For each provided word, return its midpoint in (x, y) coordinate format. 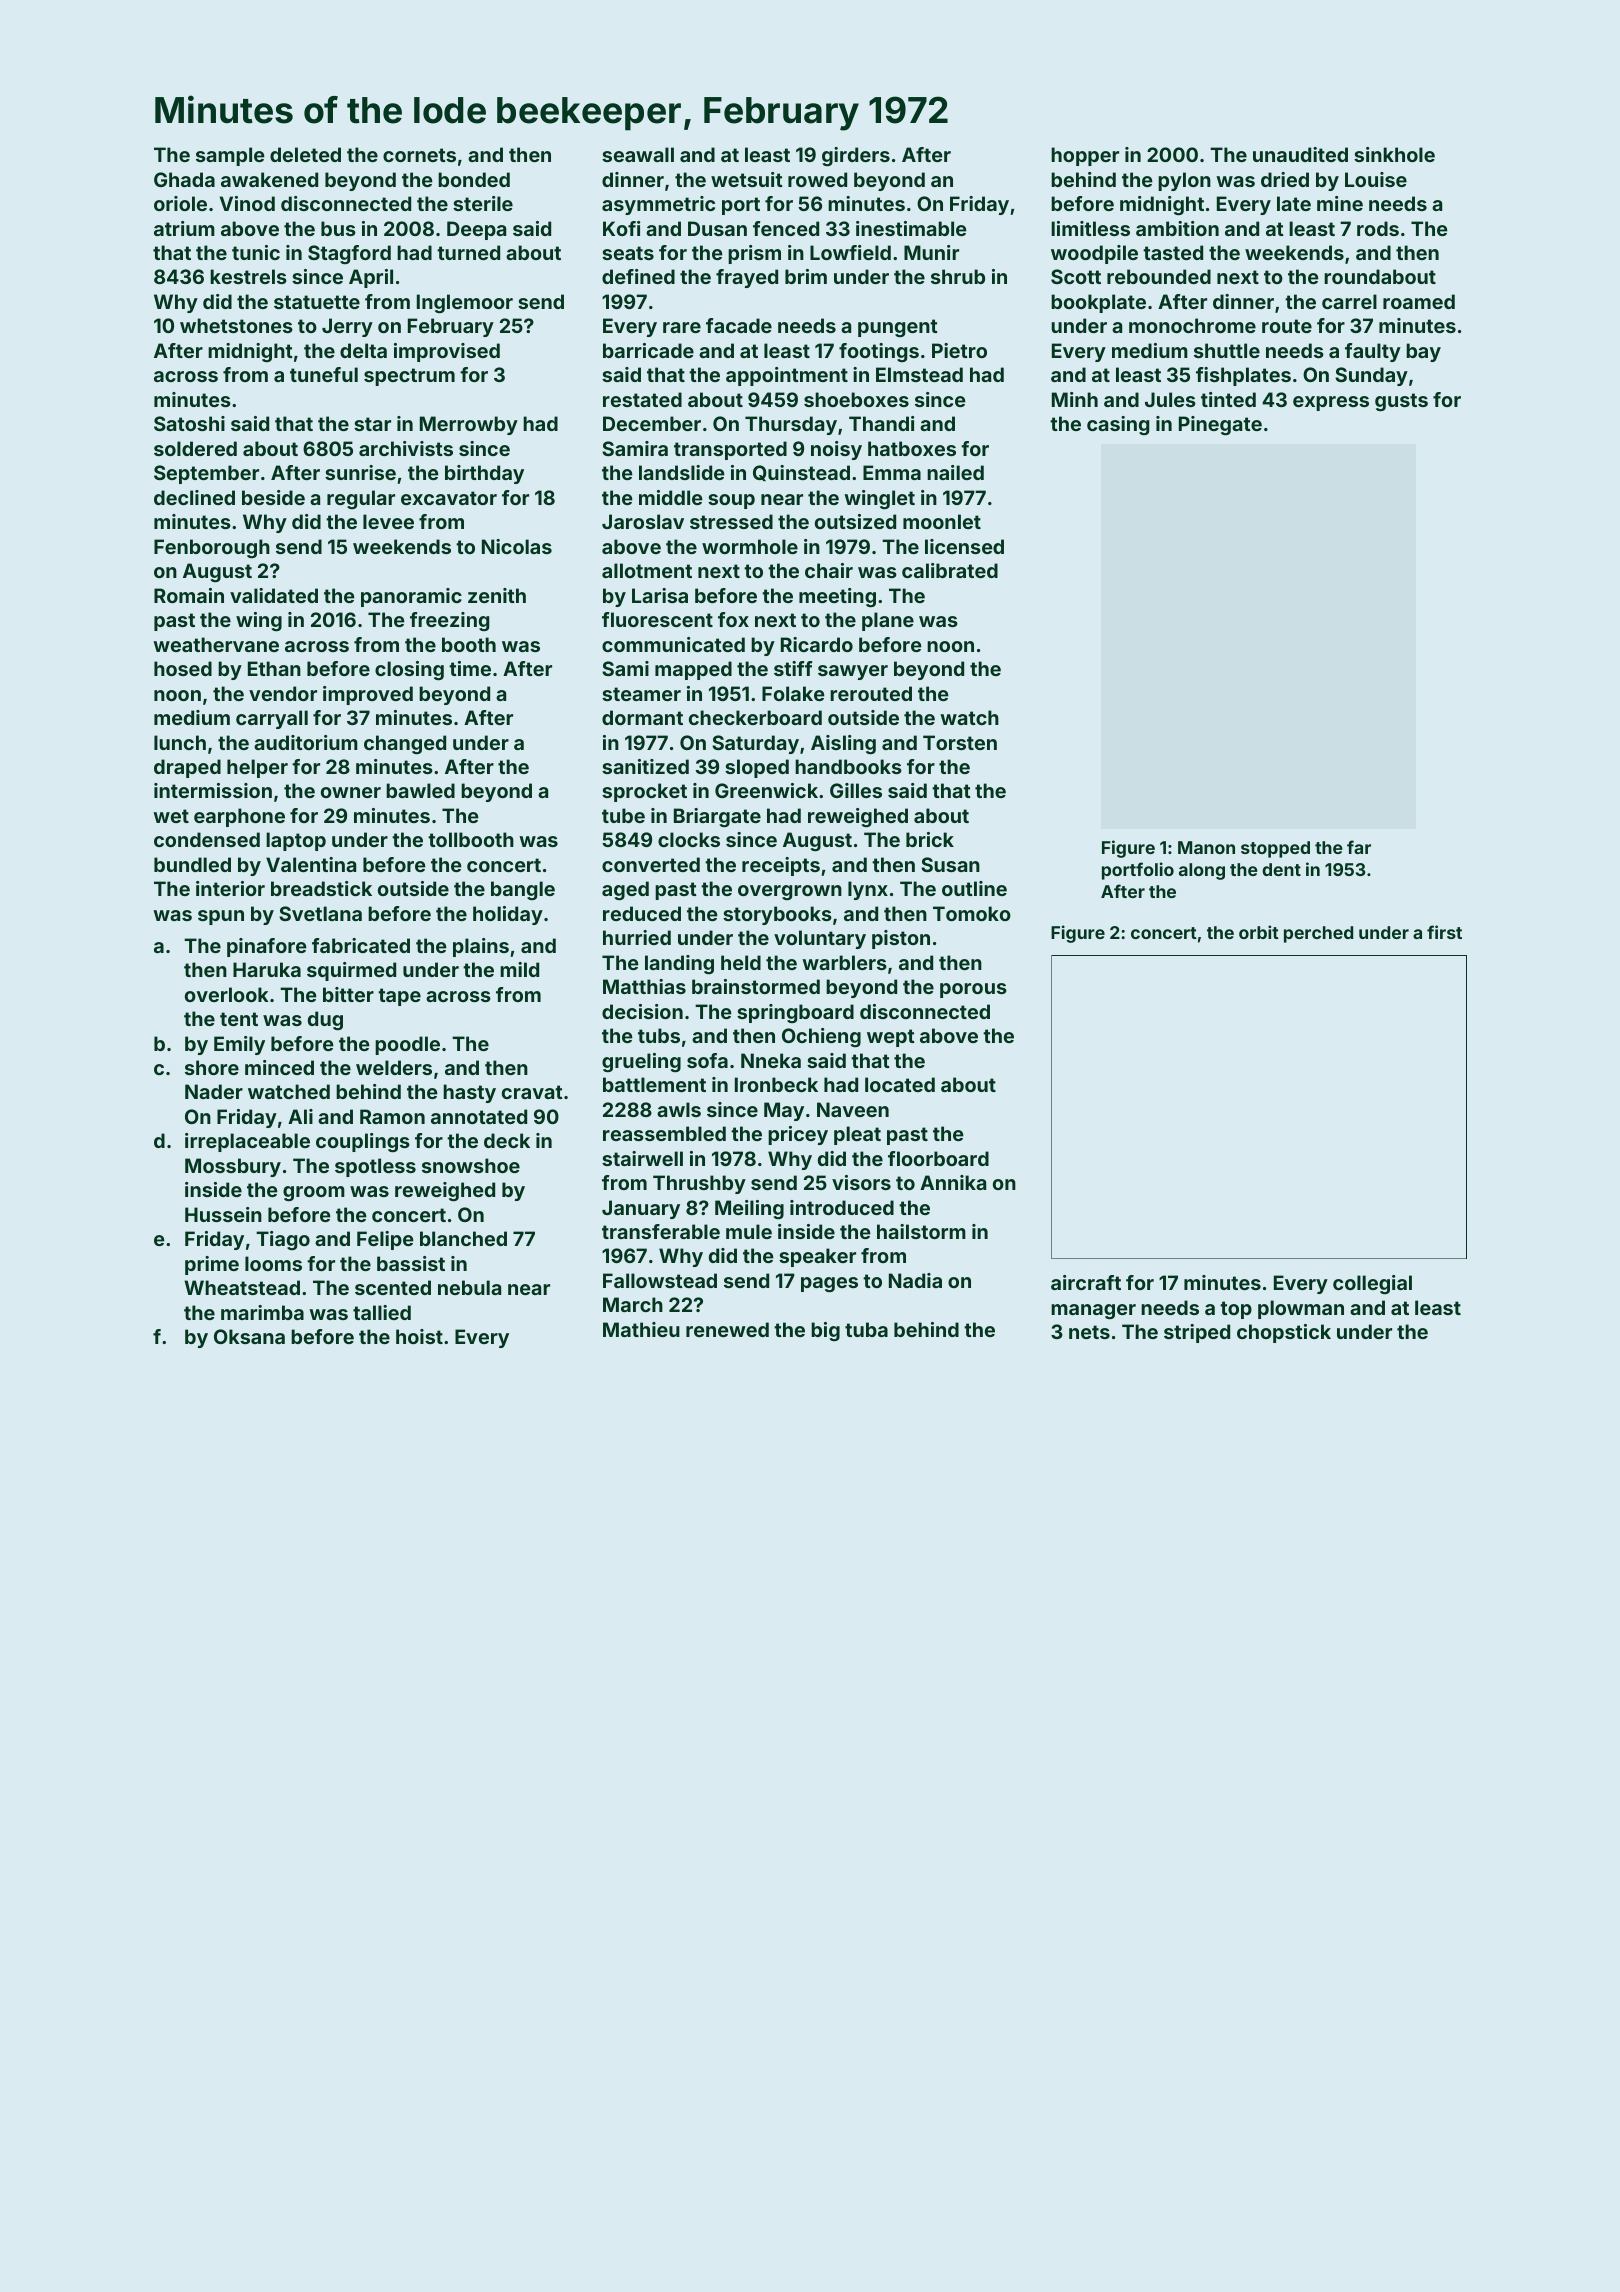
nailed (955, 472)
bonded (474, 179)
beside (273, 497)
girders (856, 156)
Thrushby (699, 1184)
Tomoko (972, 913)
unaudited (1300, 154)
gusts (1401, 402)
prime (212, 1265)
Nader (214, 1091)
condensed (207, 839)
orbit (1259, 932)
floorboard (938, 1158)
